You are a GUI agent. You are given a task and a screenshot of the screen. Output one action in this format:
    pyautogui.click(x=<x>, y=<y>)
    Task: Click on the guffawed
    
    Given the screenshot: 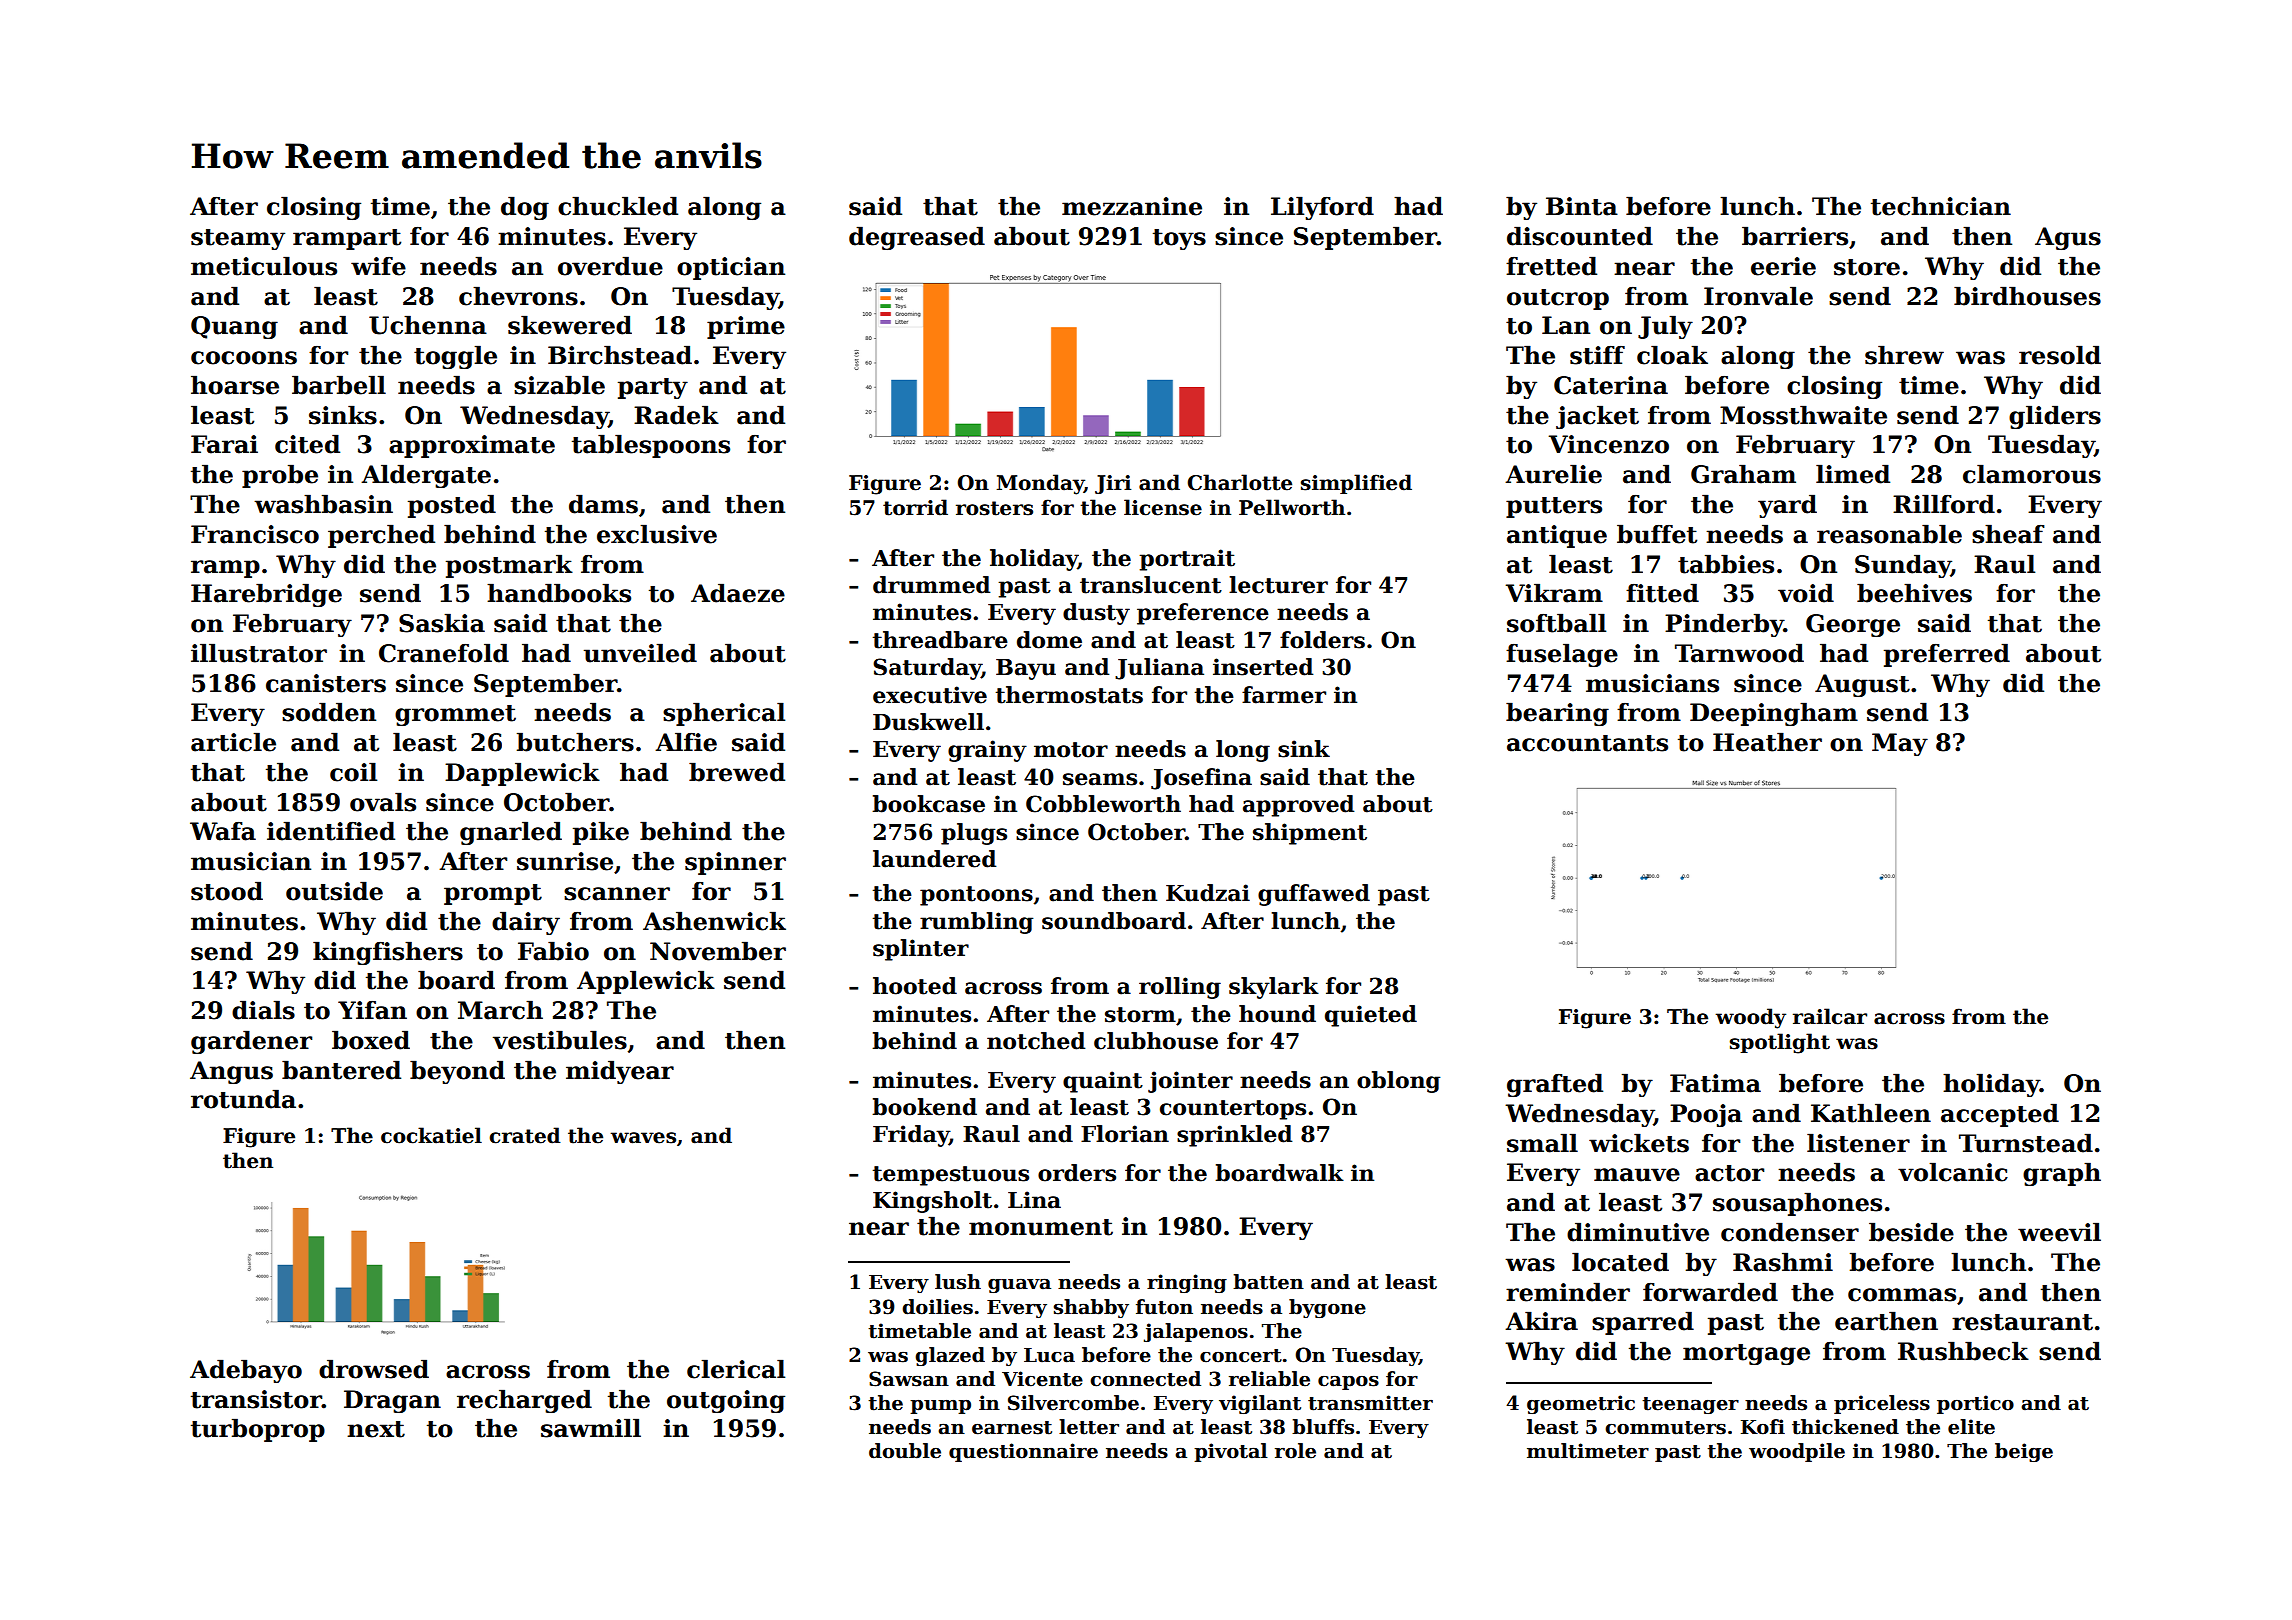 What is the action you would take?
    pyautogui.click(x=1314, y=895)
